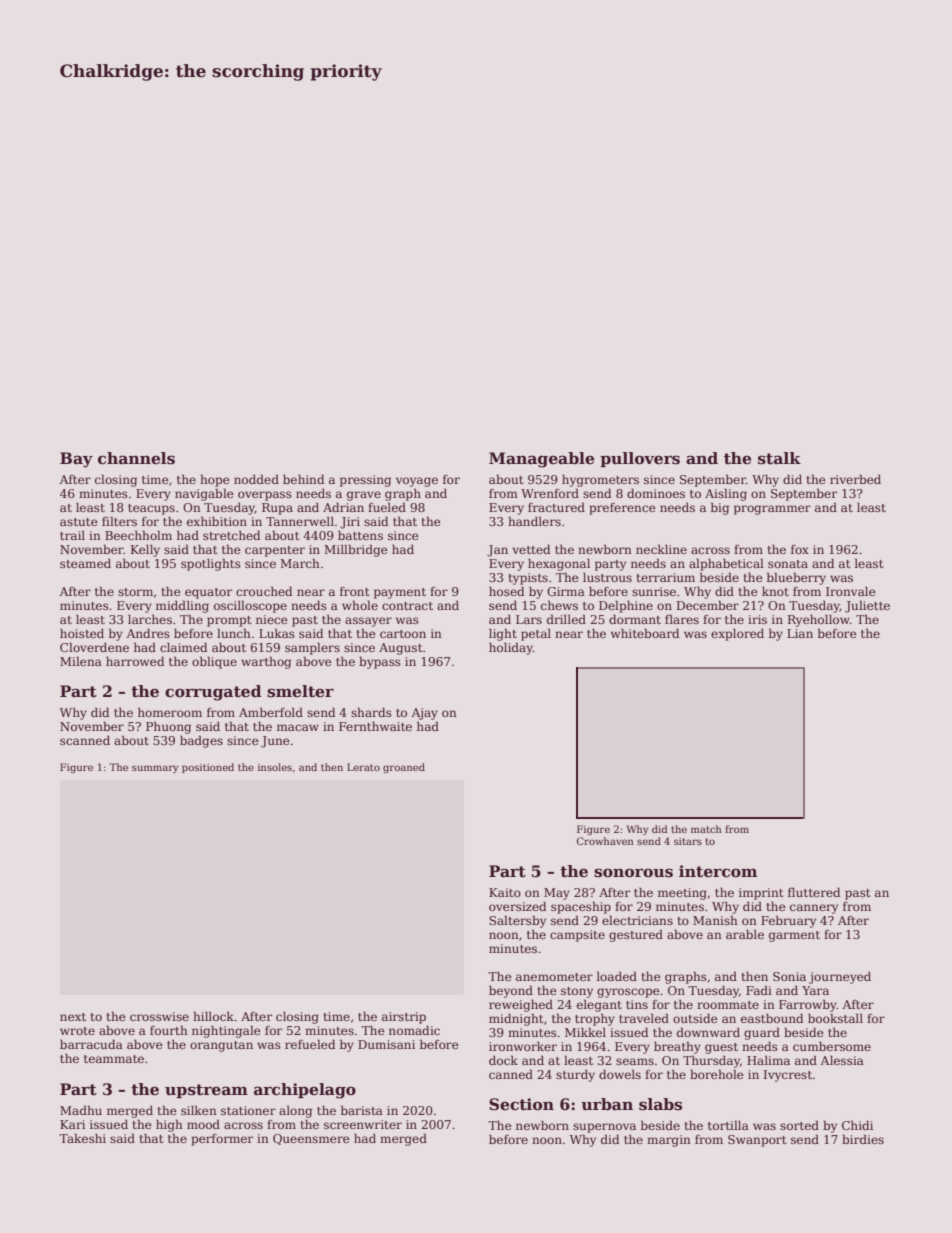  I want to click on hope, so click(215, 480).
